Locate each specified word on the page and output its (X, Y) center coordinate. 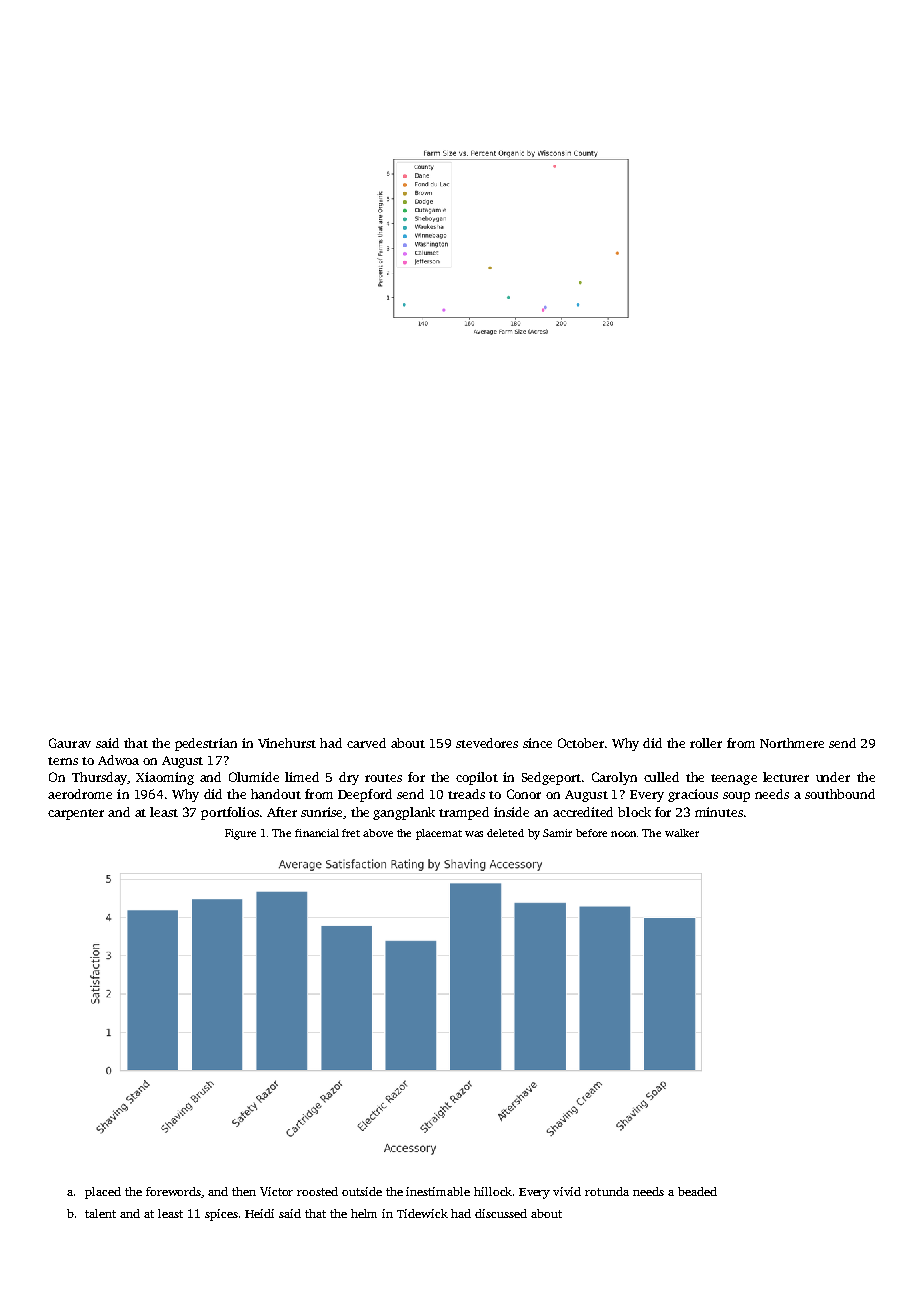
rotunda (607, 1191)
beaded (697, 1191)
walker (682, 833)
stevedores (487, 743)
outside (362, 1191)
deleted (505, 833)
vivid (567, 1191)
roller (706, 743)
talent (100, 1213)
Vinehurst (287, 743)
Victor (276, 1191)
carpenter (76, 814)
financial (317, 833)
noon (623, 834)
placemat (439, 834)
